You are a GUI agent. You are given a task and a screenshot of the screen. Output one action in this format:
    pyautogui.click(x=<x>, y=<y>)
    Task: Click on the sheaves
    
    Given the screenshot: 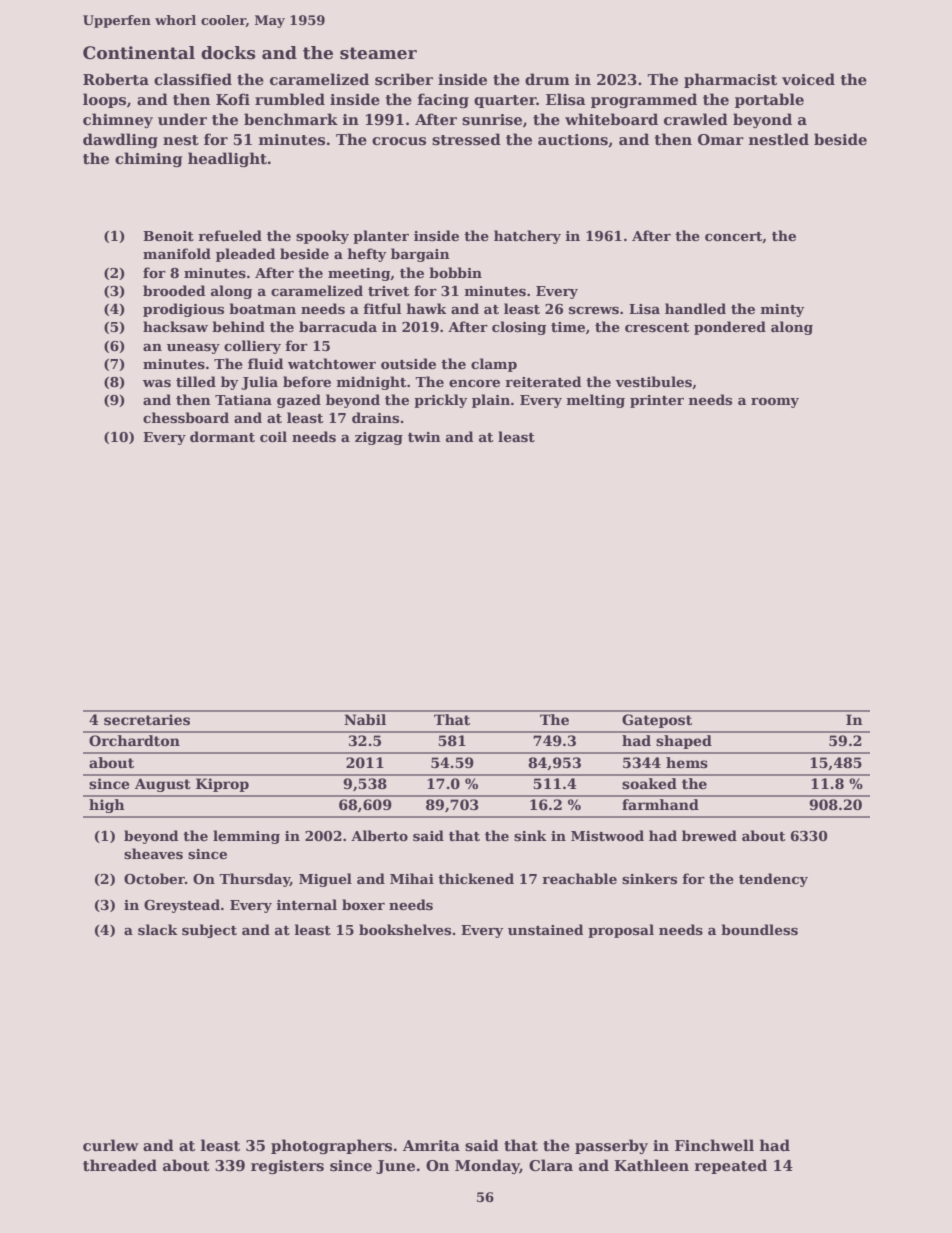 What is the action you would take?
    pyautogui.click(x=153, y=853)
